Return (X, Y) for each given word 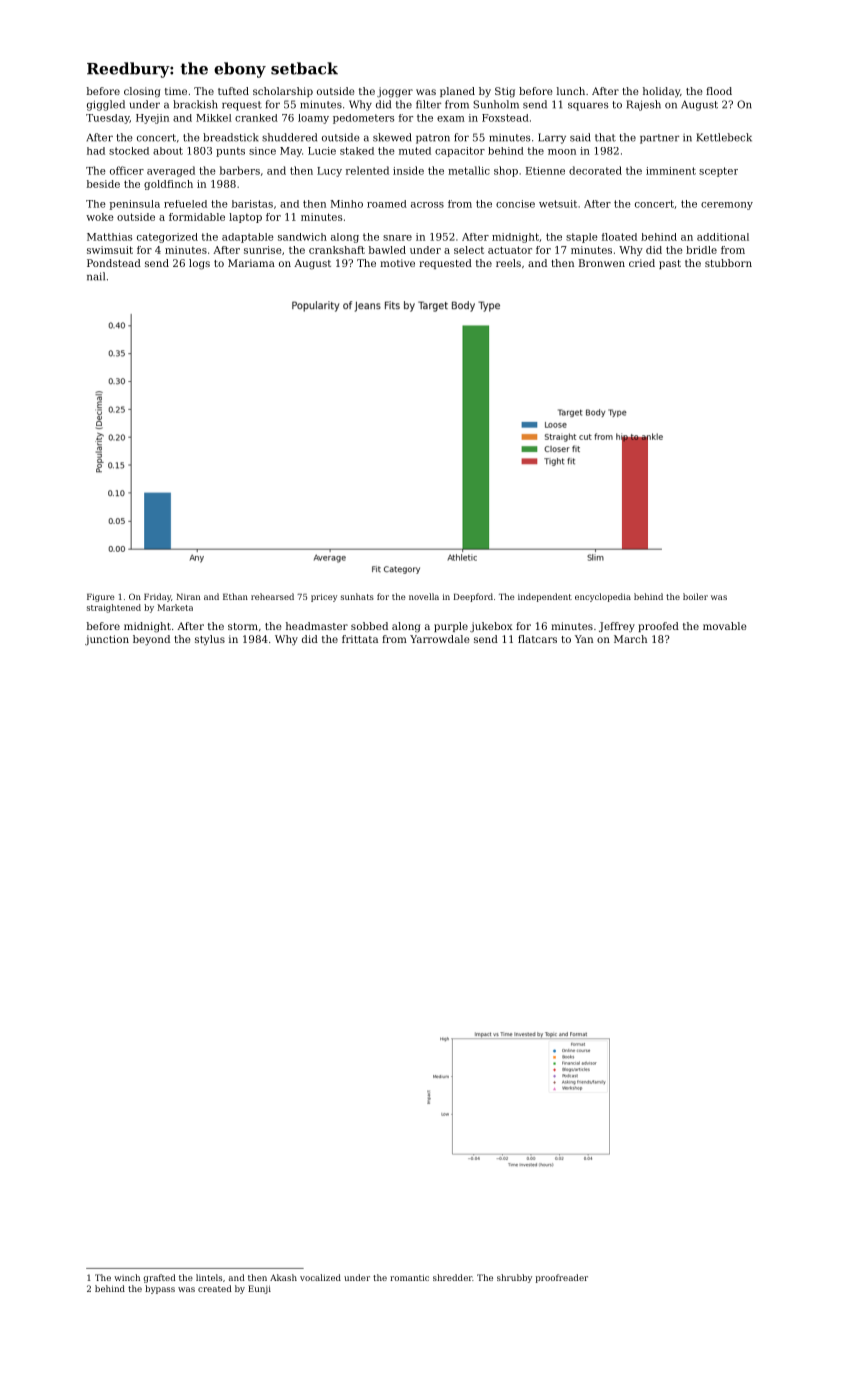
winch (127, 1277)
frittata (360, 639)
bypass (160, 1289)
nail (96, 276)
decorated (595, 170)
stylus (210, 640)
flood (719, 91)
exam (451, 119)
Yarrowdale (440, 639)
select (469, 250)
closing (142, 92)
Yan (584, 639)
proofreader (562, 1278)
